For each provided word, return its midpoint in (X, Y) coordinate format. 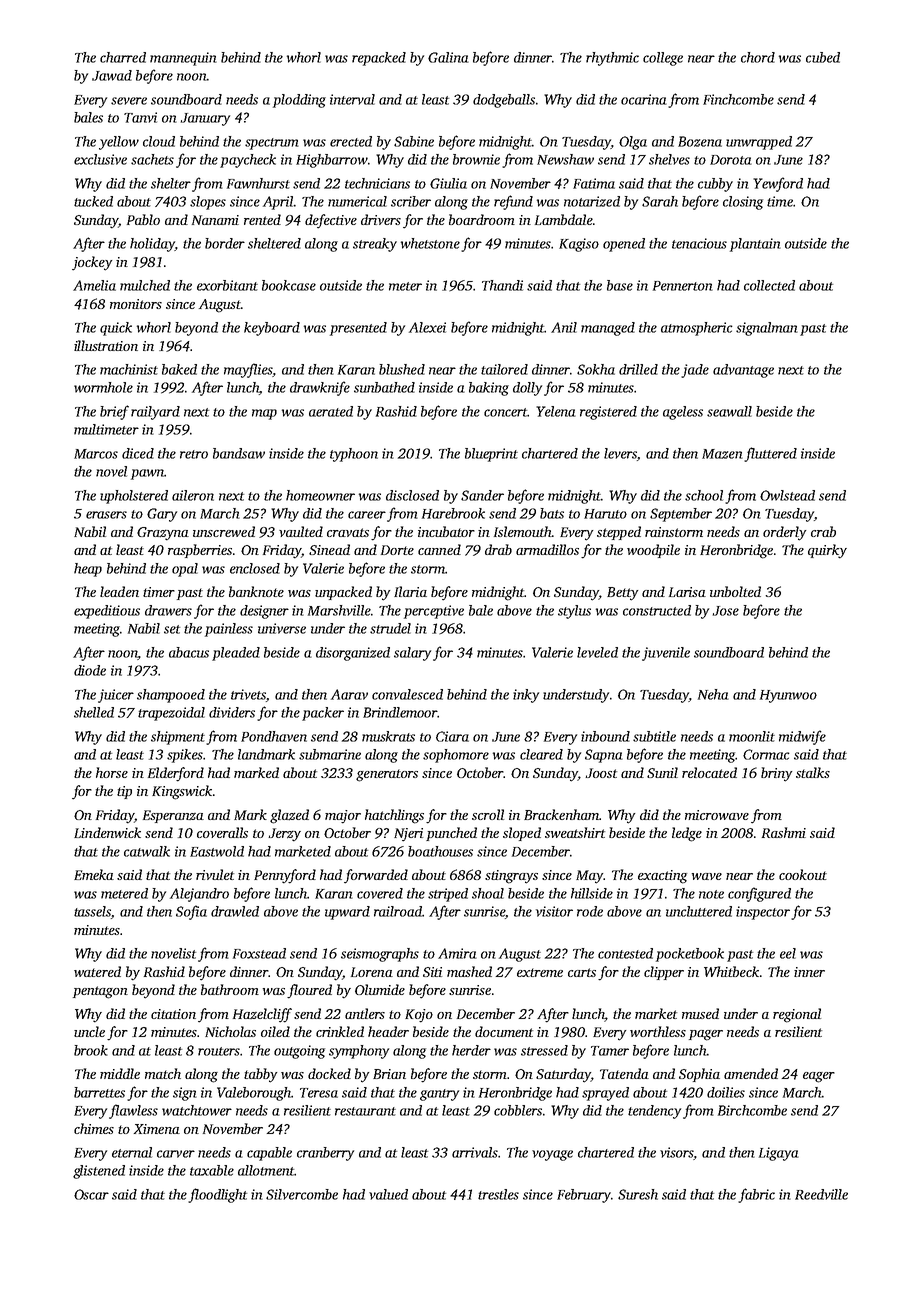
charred (123, 57)
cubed (823, 57)
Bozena (700, 141)
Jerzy (284, 835)
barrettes (99, 1092)
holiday (152, 245)
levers (620, 453)
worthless (658, 1031)
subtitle (654, 736)
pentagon (100, 992)
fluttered (770, 454)
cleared (541, 754)
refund (513, 202)
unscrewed (224, 531)
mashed (469, 971)
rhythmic (612, 59)
